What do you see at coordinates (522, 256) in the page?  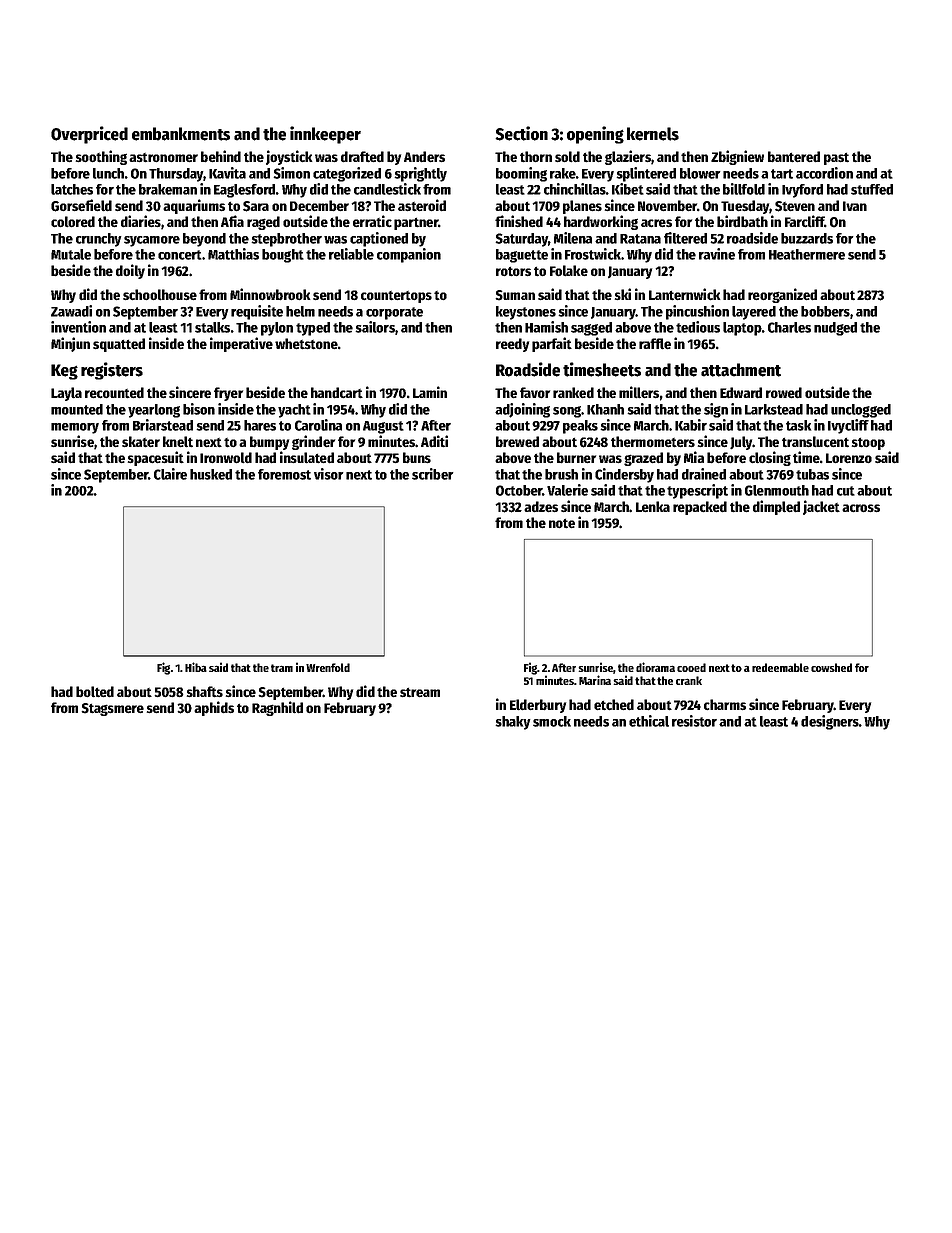 I see `baguette` at bounding box center [522, 256].
